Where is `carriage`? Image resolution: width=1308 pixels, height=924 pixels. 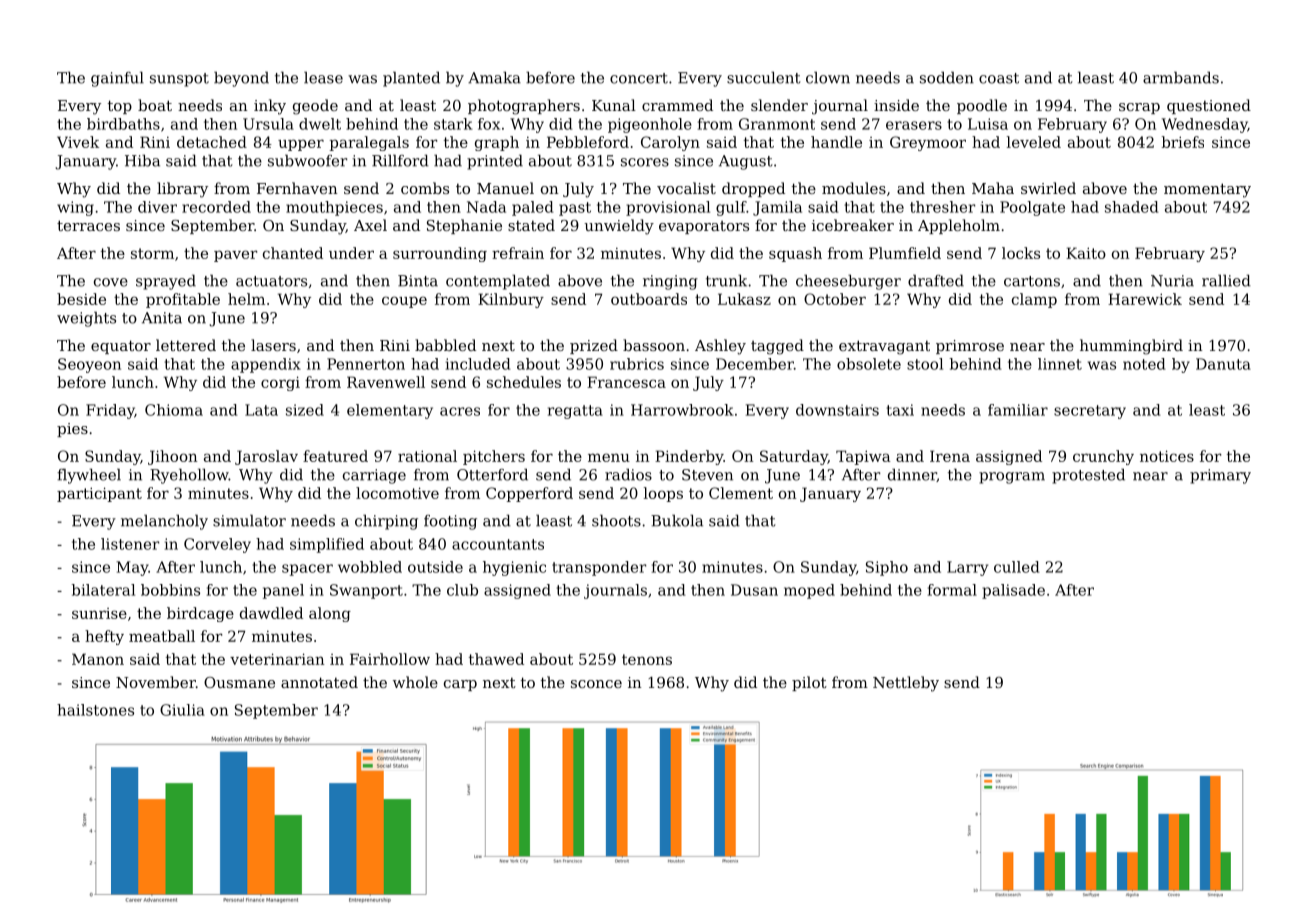
carriage is located at coordinates (374, 476).
